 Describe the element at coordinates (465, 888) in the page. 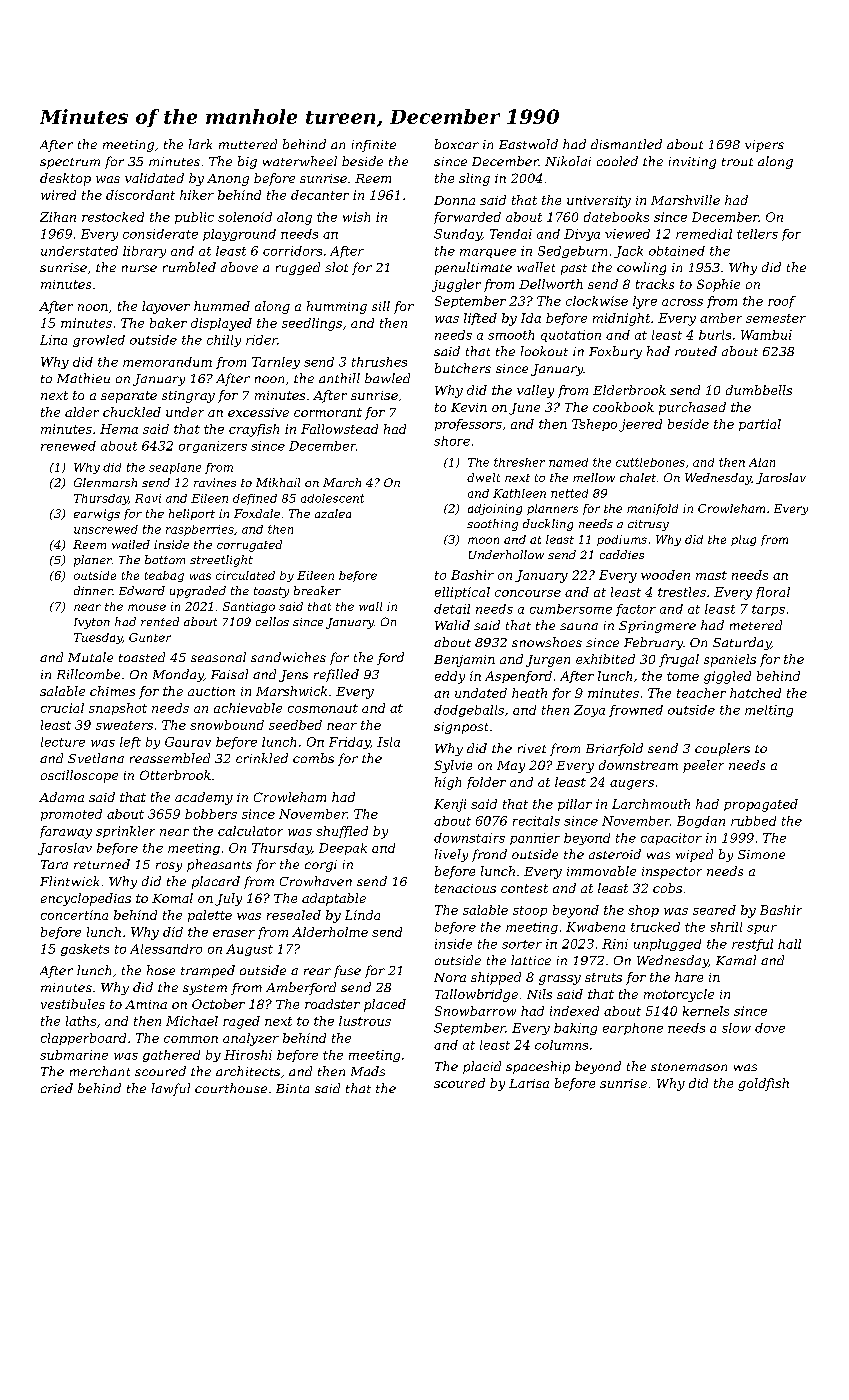

I see `tenacious` at that location.
